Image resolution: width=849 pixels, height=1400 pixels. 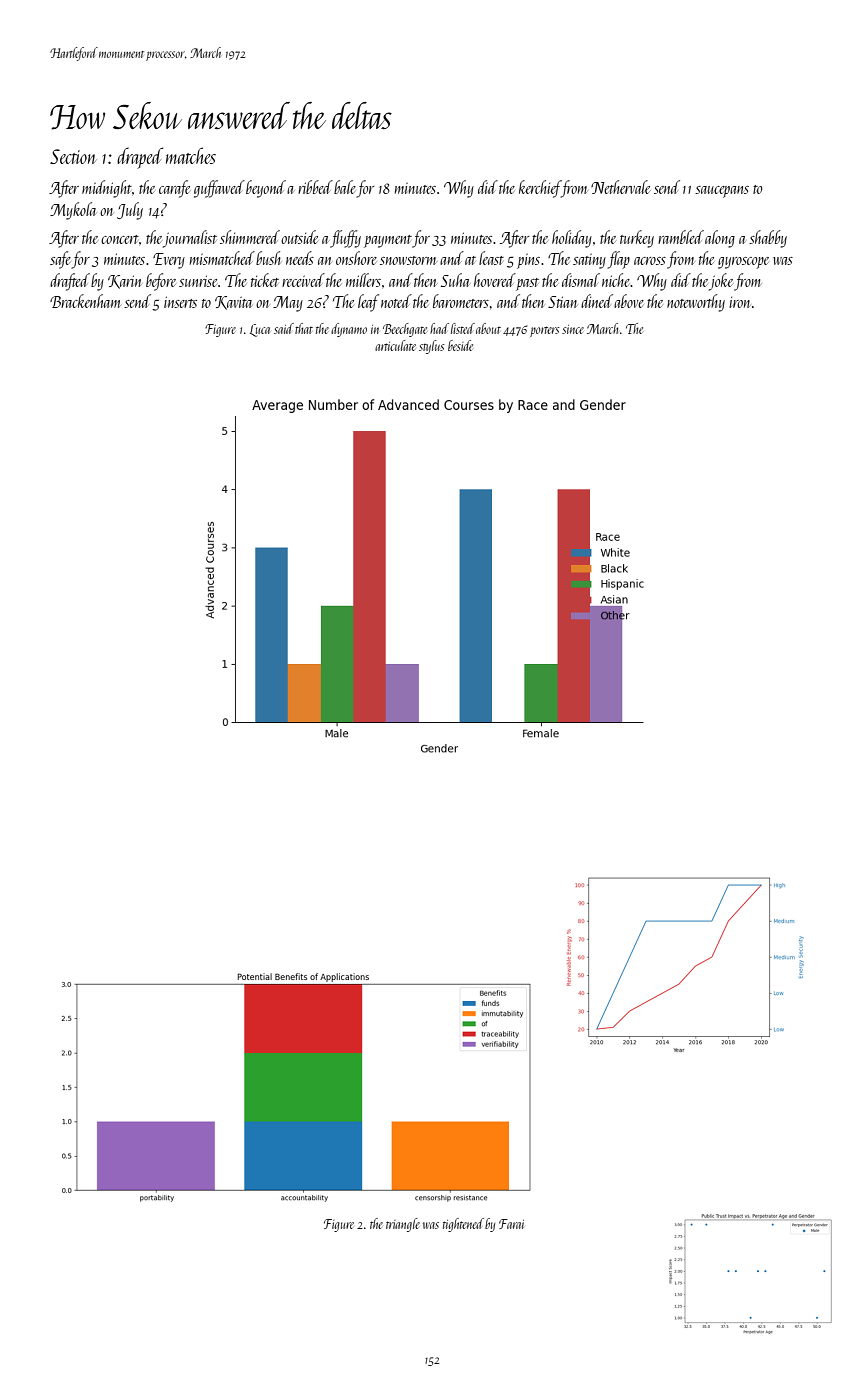 What do you see at coordinates (491, 258) in the screenshot?
I see `least` at bounding box center [491, 258].
